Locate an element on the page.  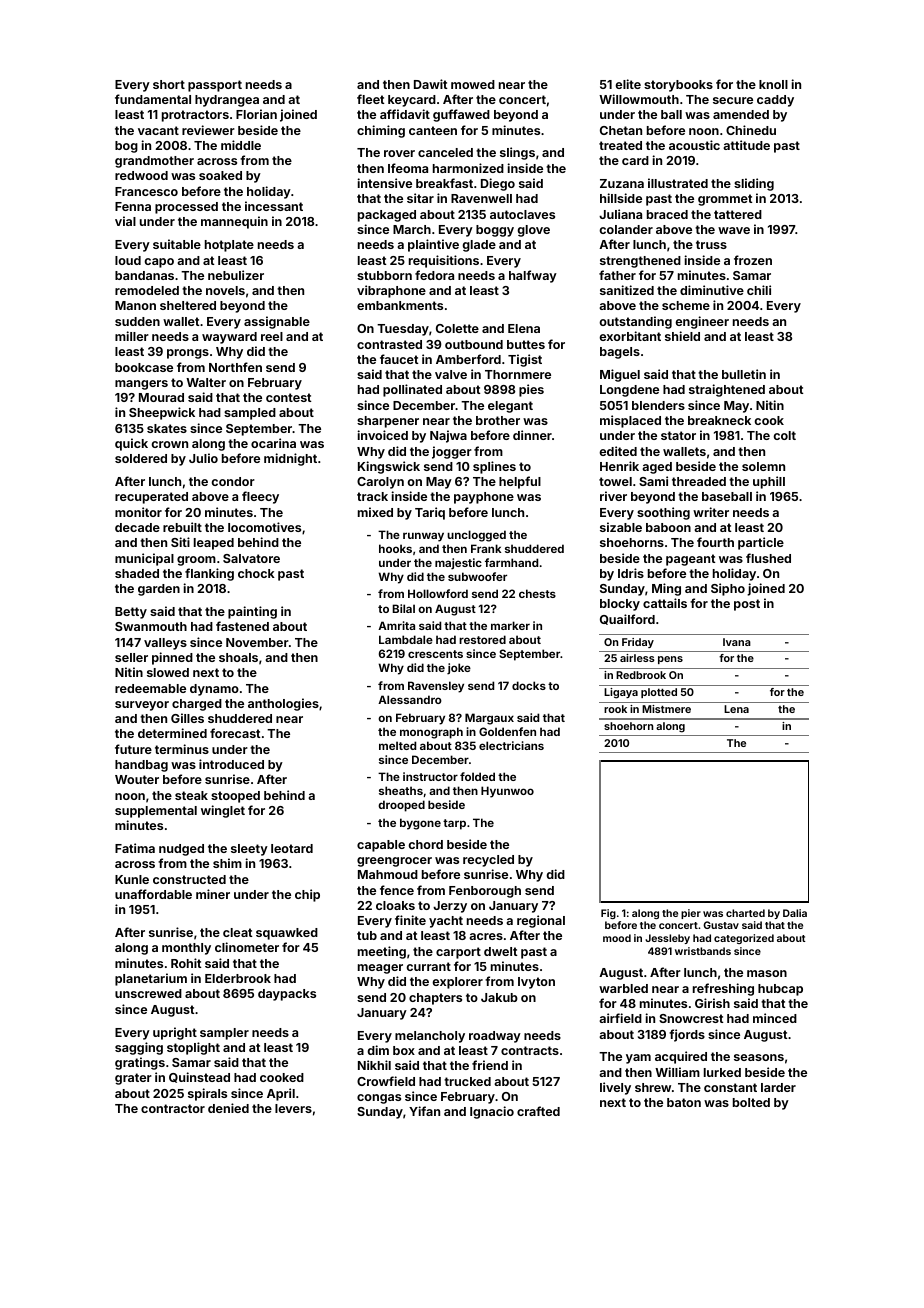
Florian is located at coordinates (256, 114).
